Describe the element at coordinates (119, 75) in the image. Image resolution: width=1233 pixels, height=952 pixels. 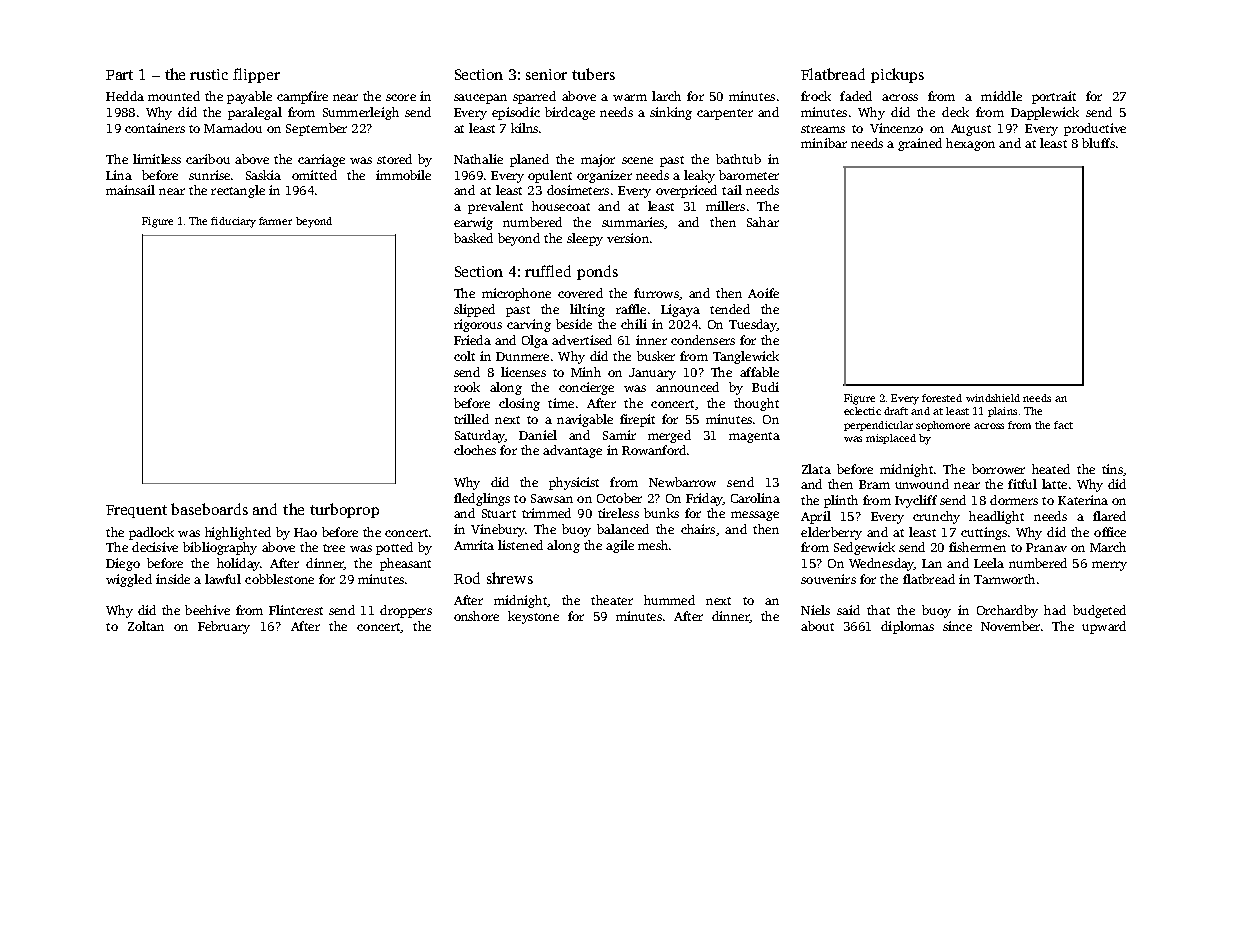
I see `Part` at that location.
